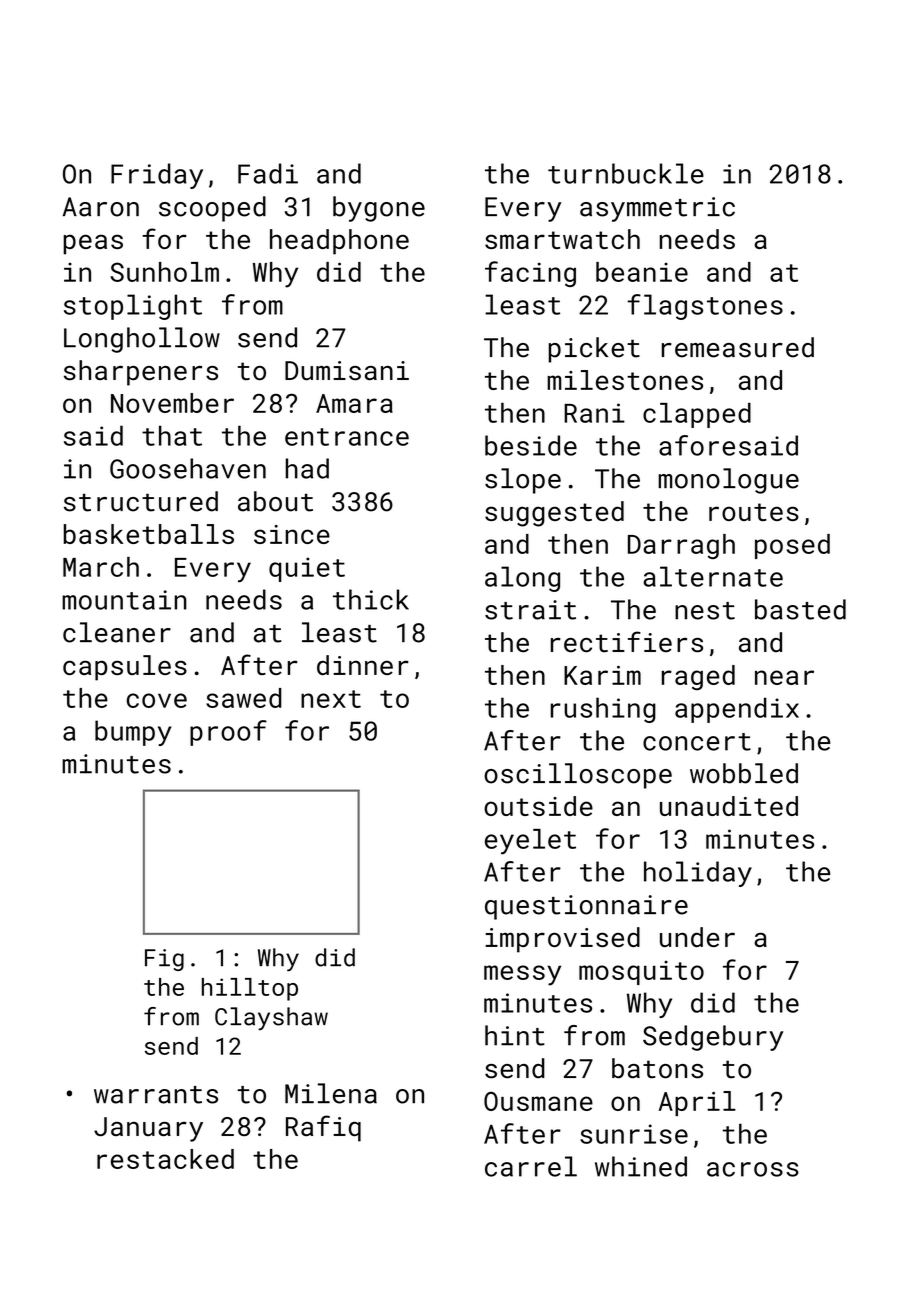 The height and width of the page is (1311, 924). What do you see at coordinates (657, 209) in the page?
I see `asymmetric` at bounding box center [657, 209].
